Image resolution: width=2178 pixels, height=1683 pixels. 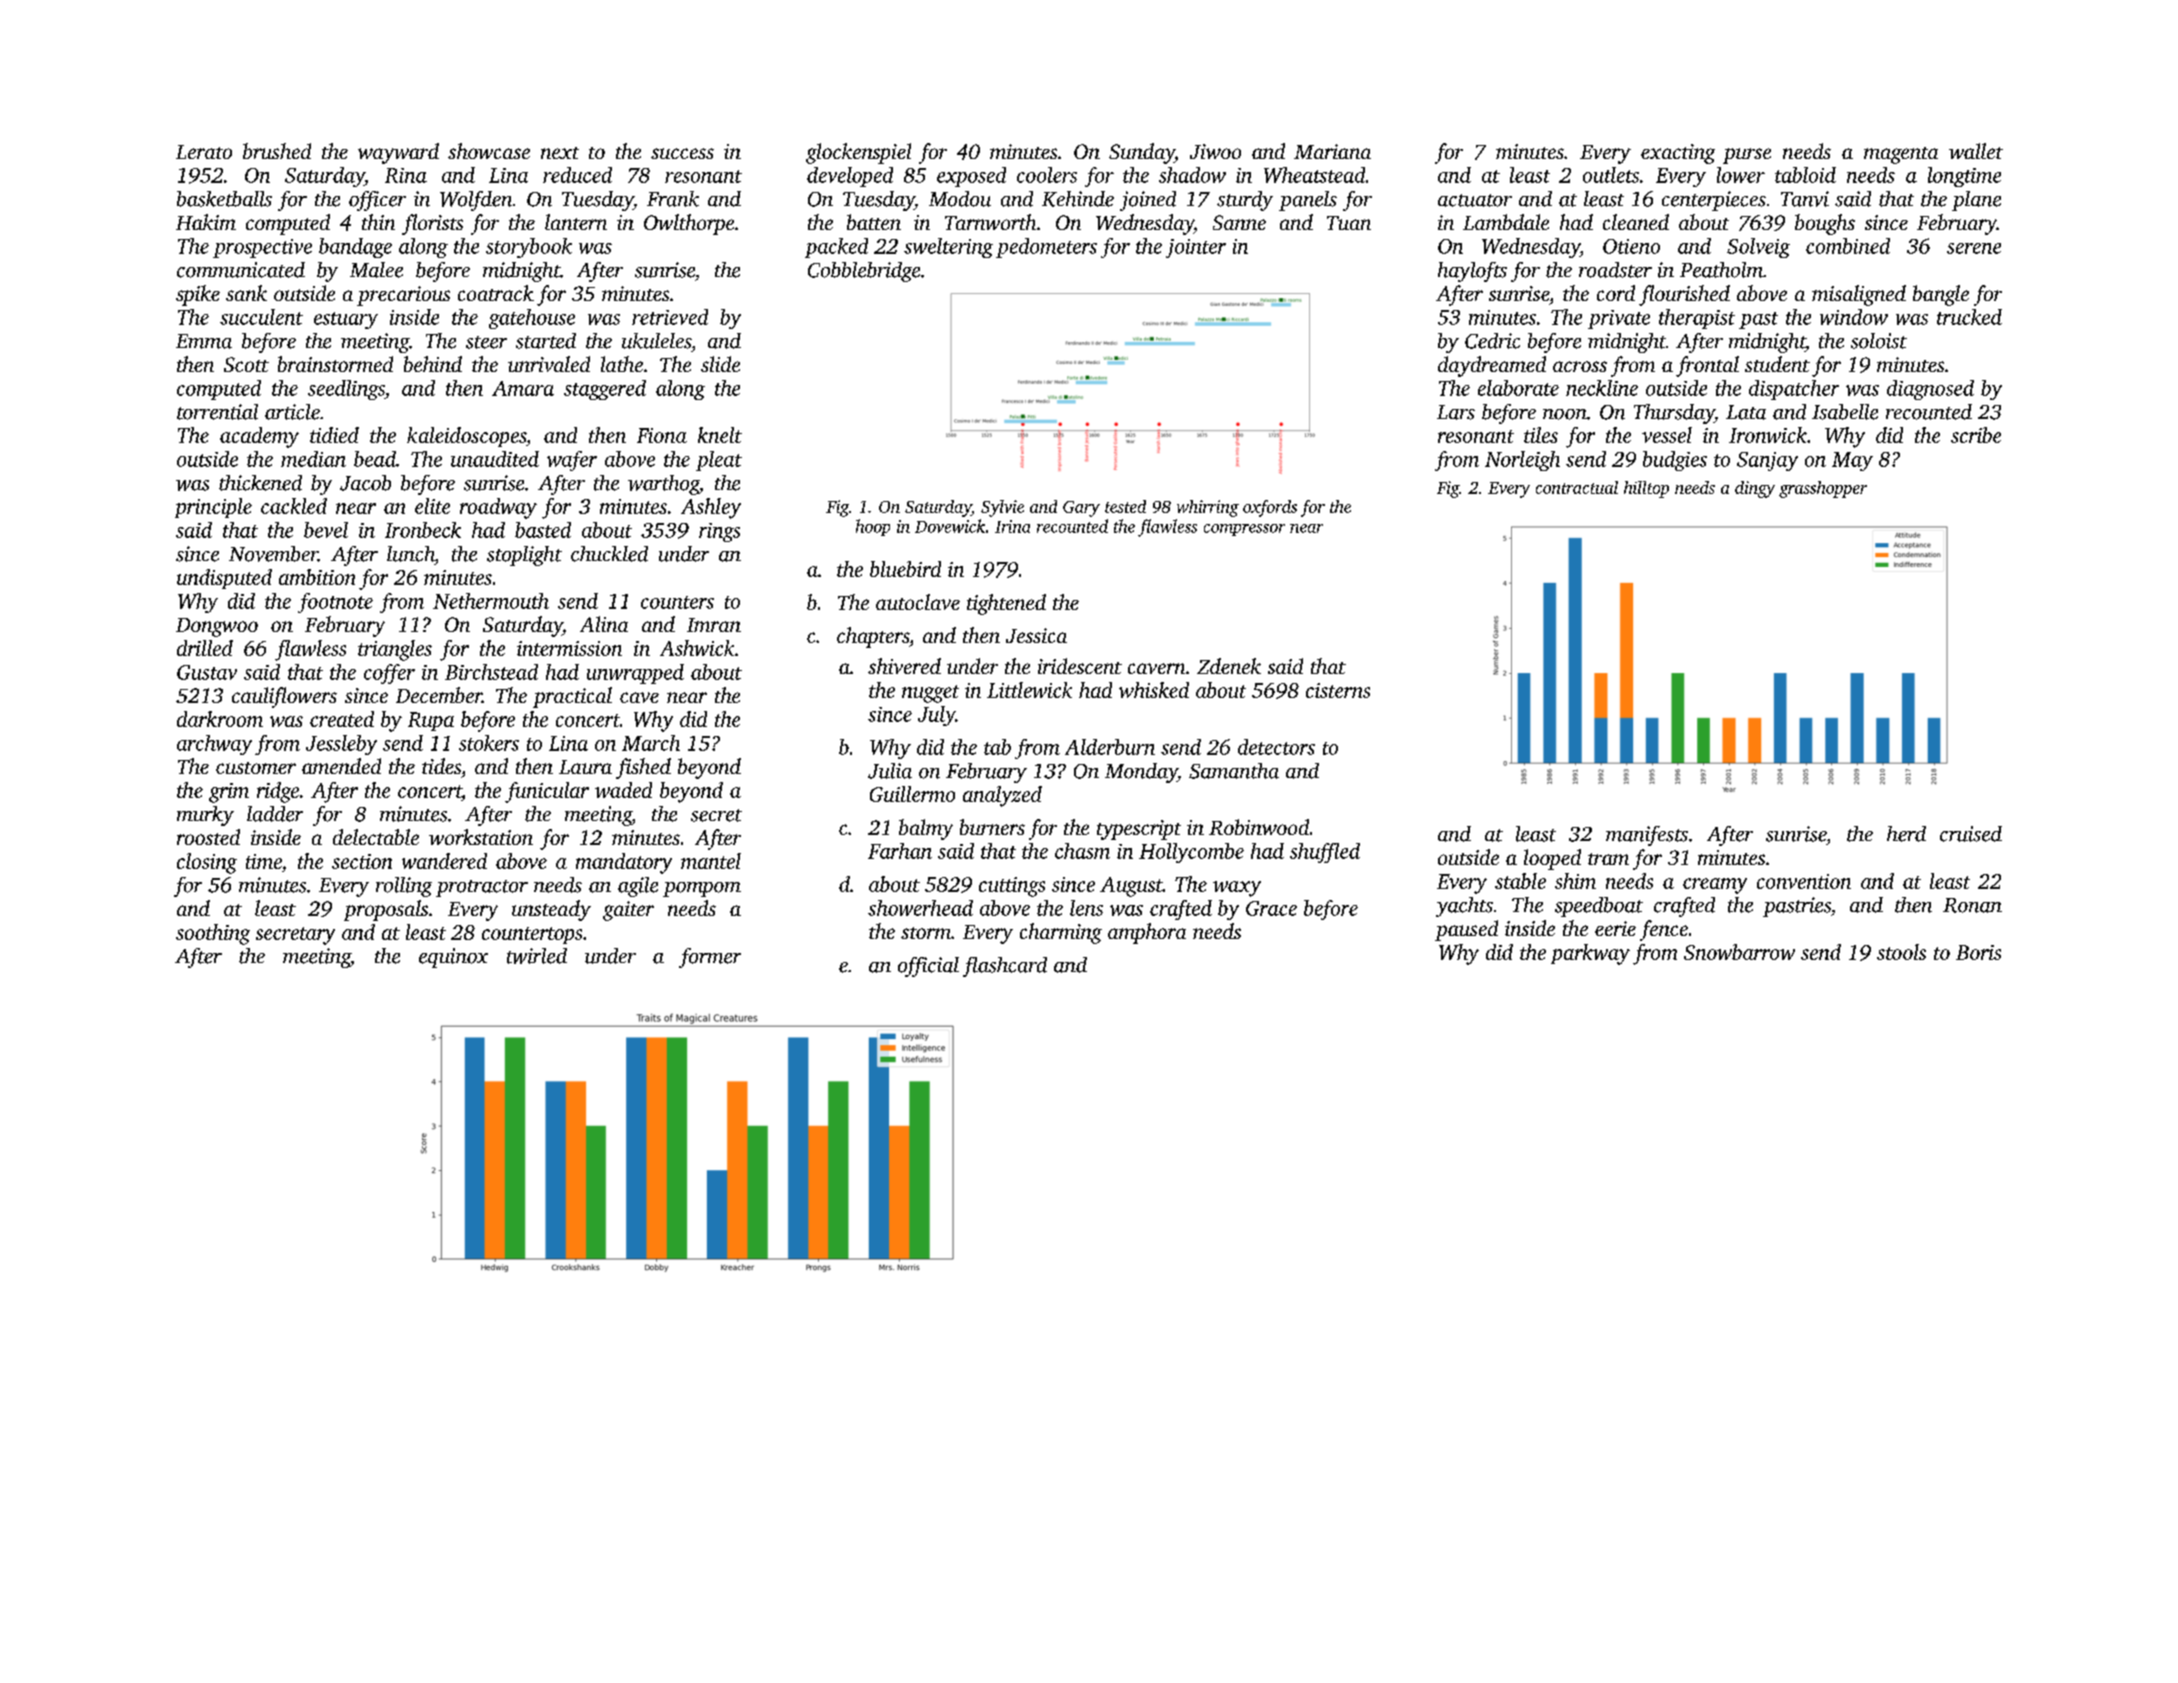 What do you see at coordinates (1678, 154) in the screenshot?
I see `exacting` at bounding box center [1678, 154].
